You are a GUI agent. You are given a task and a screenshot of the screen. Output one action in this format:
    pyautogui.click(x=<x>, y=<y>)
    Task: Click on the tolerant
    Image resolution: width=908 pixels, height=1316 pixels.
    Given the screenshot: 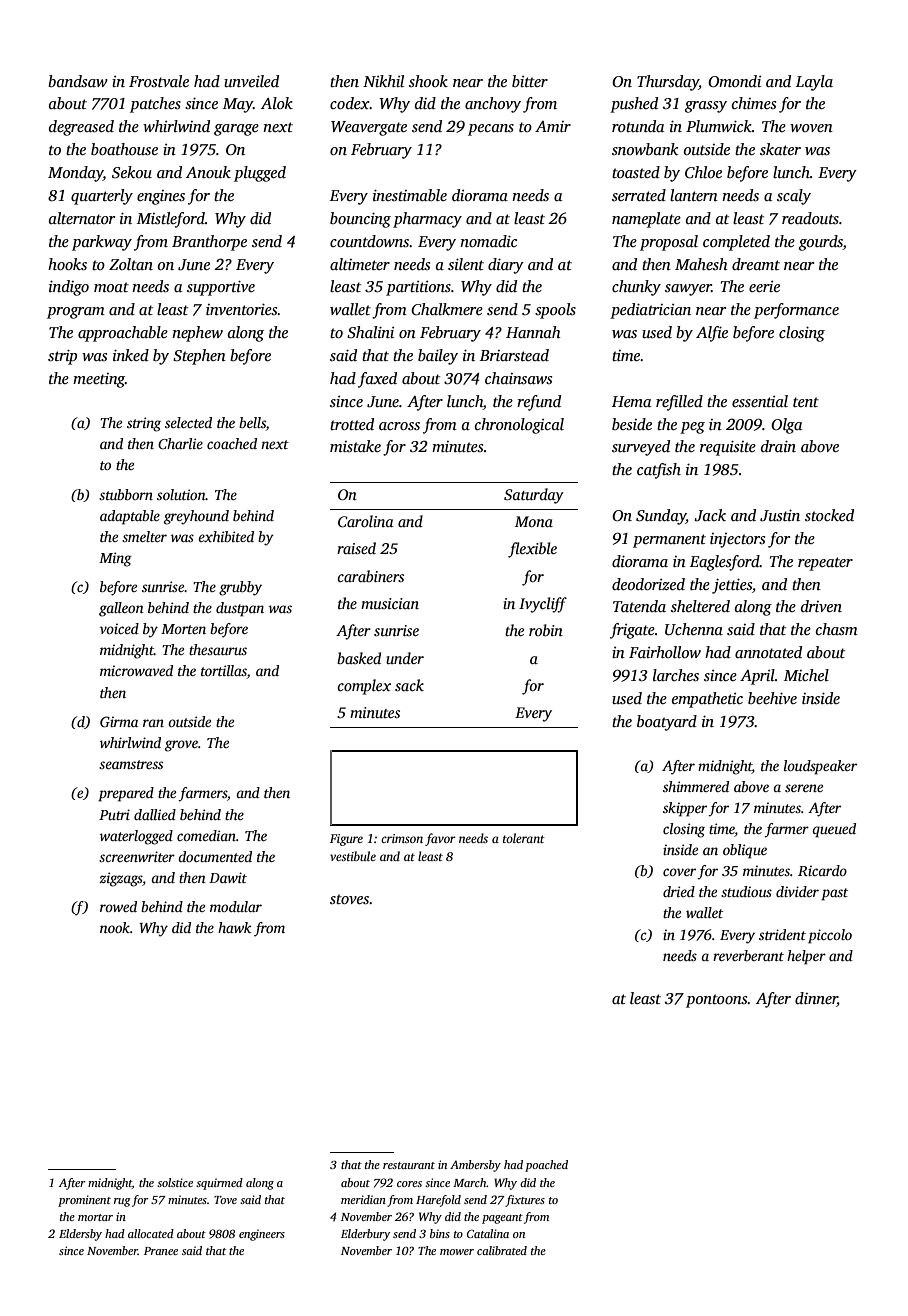 What is the action you would take?
    pyautogui.click(x=524, y=838)
